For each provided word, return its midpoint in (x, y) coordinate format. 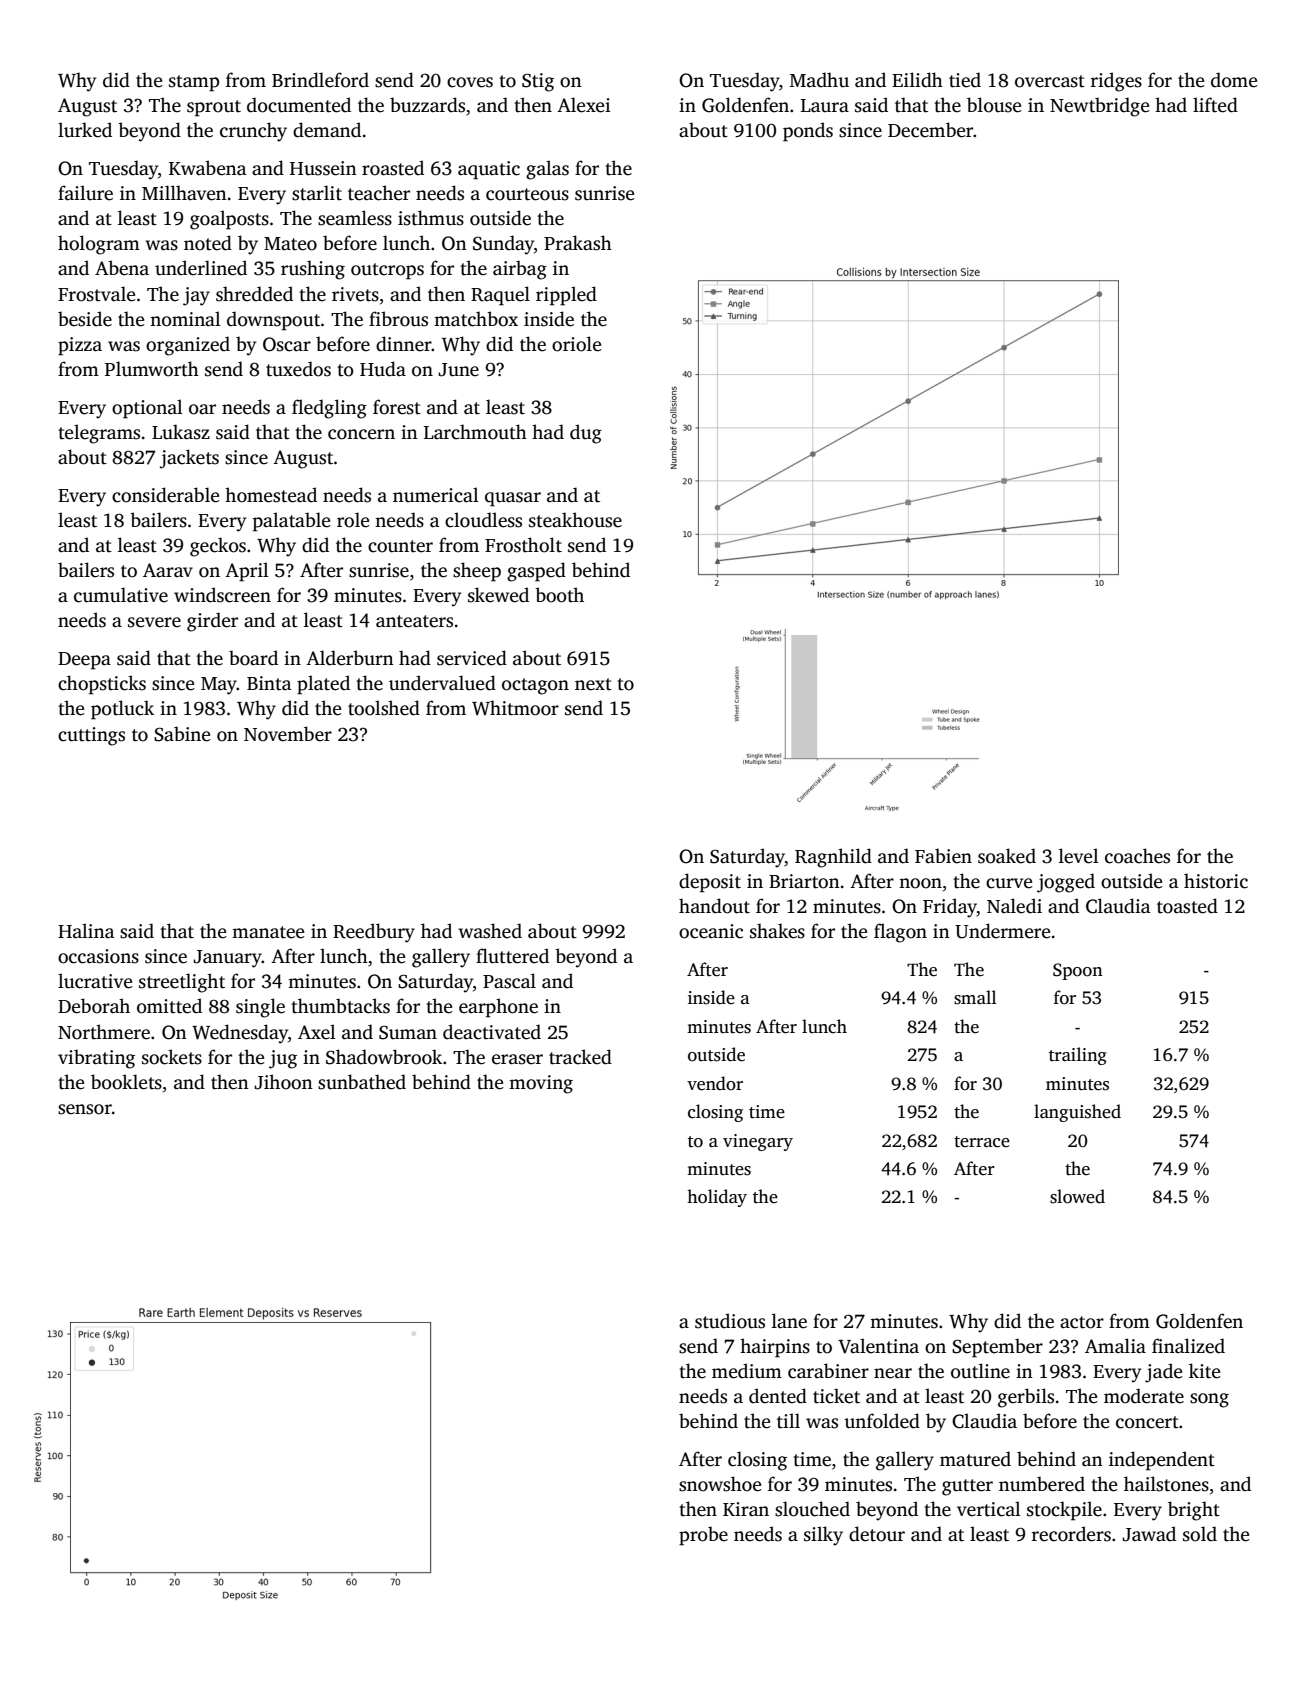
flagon (900, 933)
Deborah (94, 1006)
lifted (1215, 105)
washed (490, 931)
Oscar (287, 344)
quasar (513, 499)
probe (703, 1536)
